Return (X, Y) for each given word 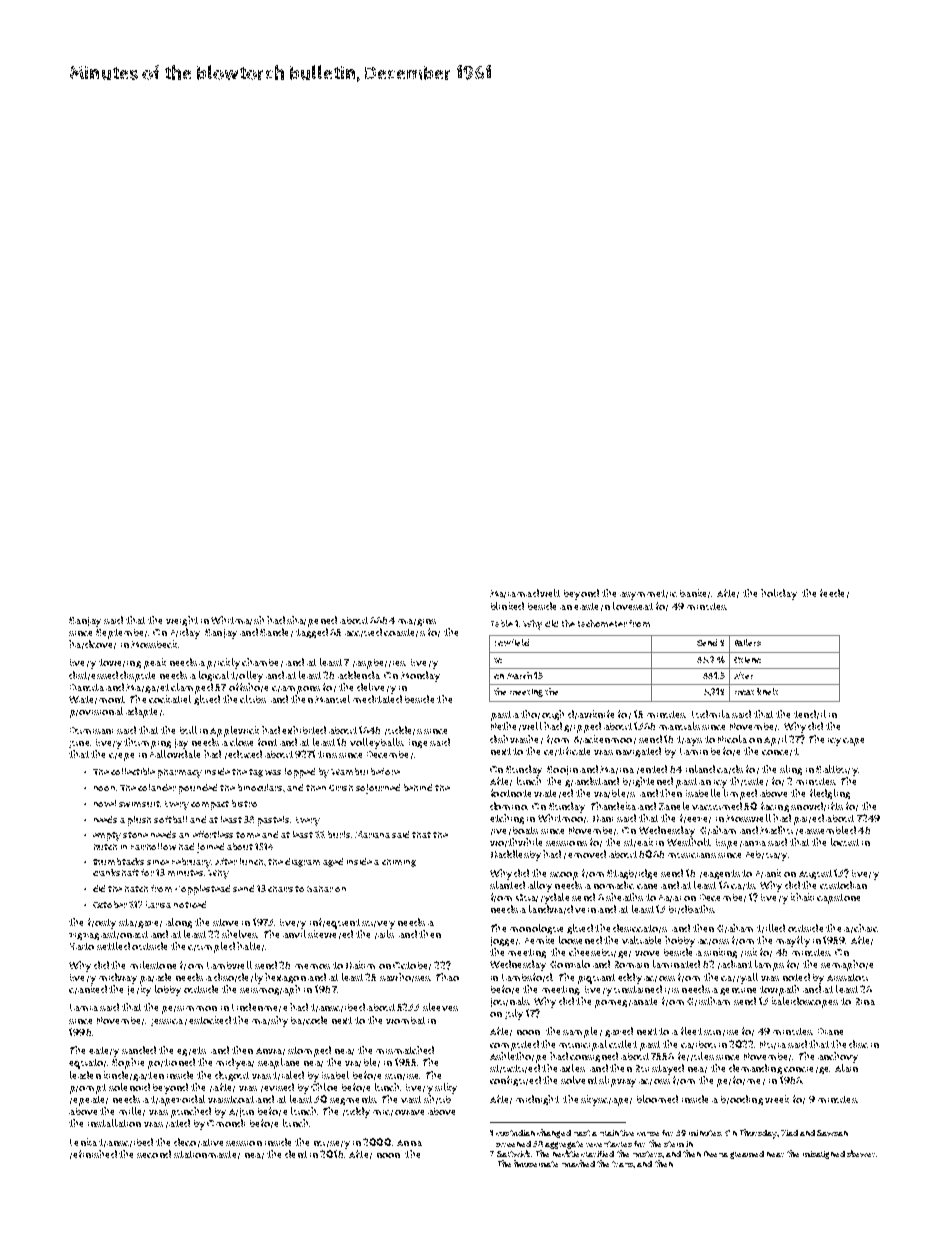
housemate (536, 1163)
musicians (692, 855)
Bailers (748, 642)
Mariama (511, 594)
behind (418, 787)
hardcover (92, 644)
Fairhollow (153, 846)
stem (674, 1144)
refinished (93, 1154)
